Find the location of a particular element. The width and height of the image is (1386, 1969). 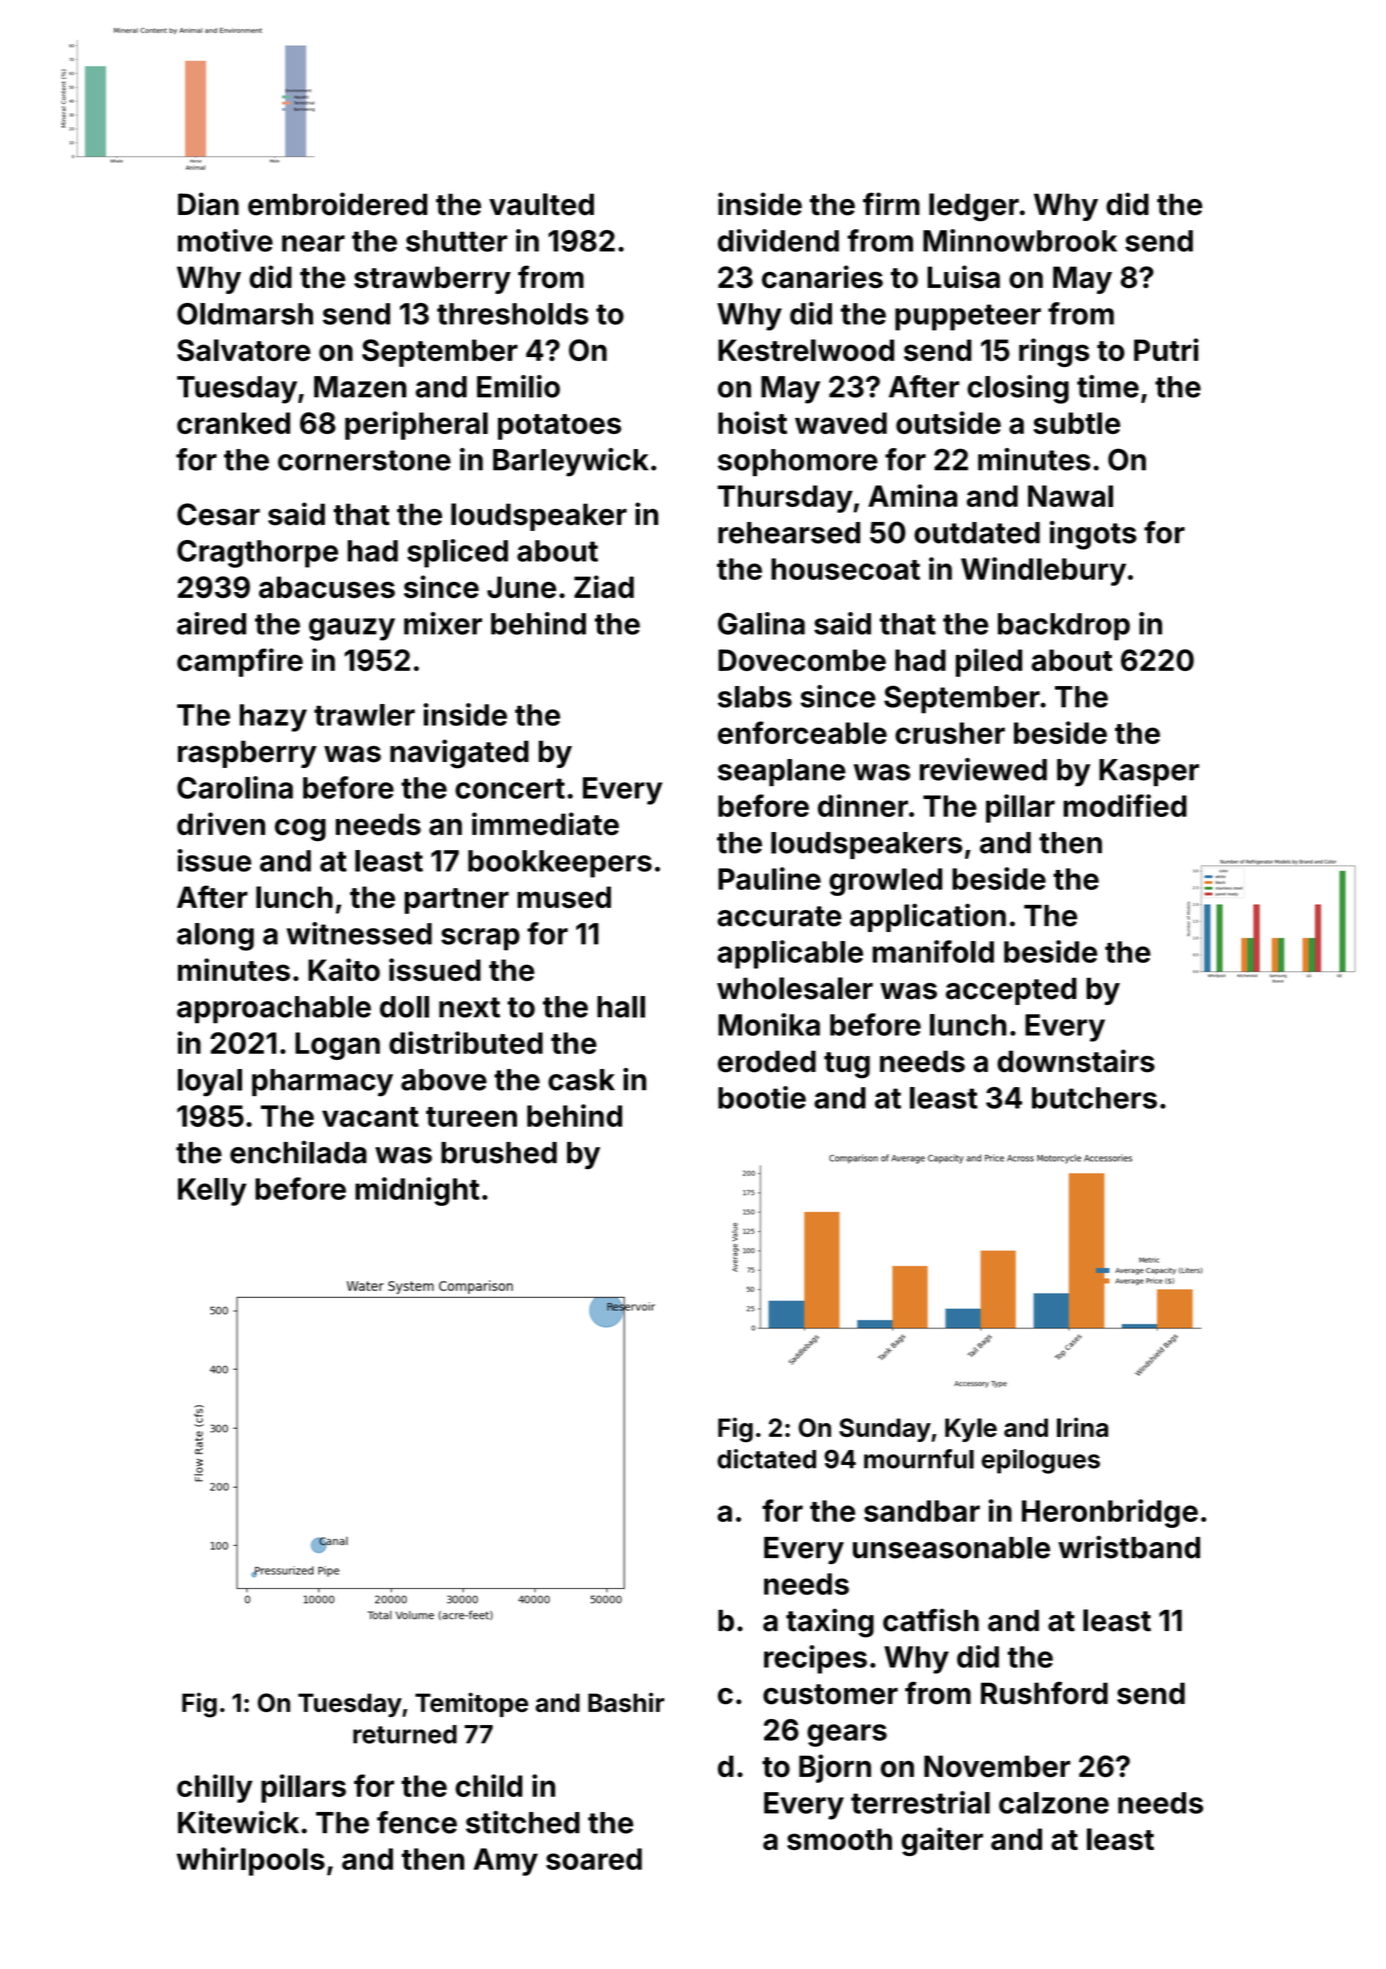

Pauline is located at coordinates (769, 878).
